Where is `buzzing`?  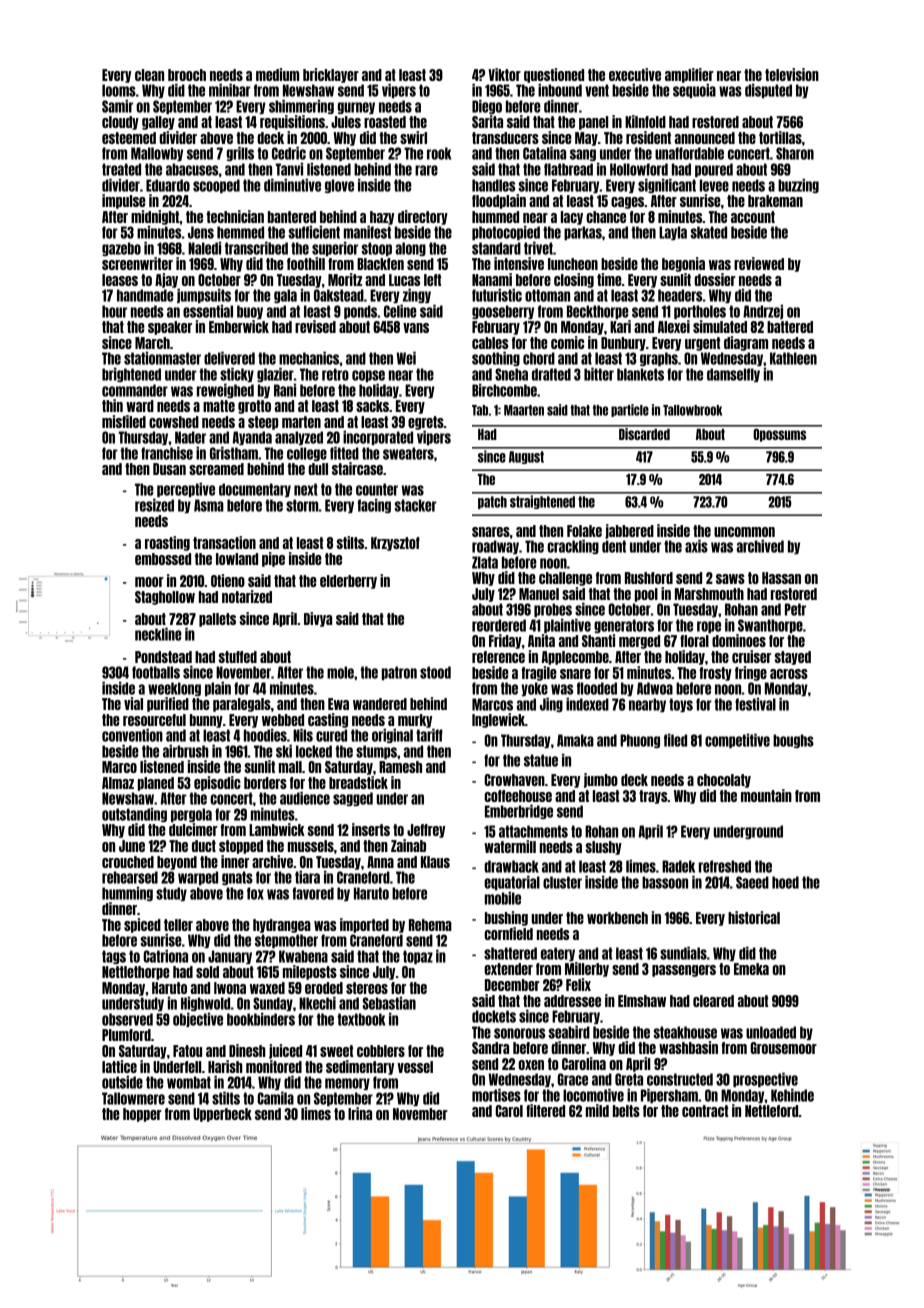
buzzing is located at coordinates (798, 185).
